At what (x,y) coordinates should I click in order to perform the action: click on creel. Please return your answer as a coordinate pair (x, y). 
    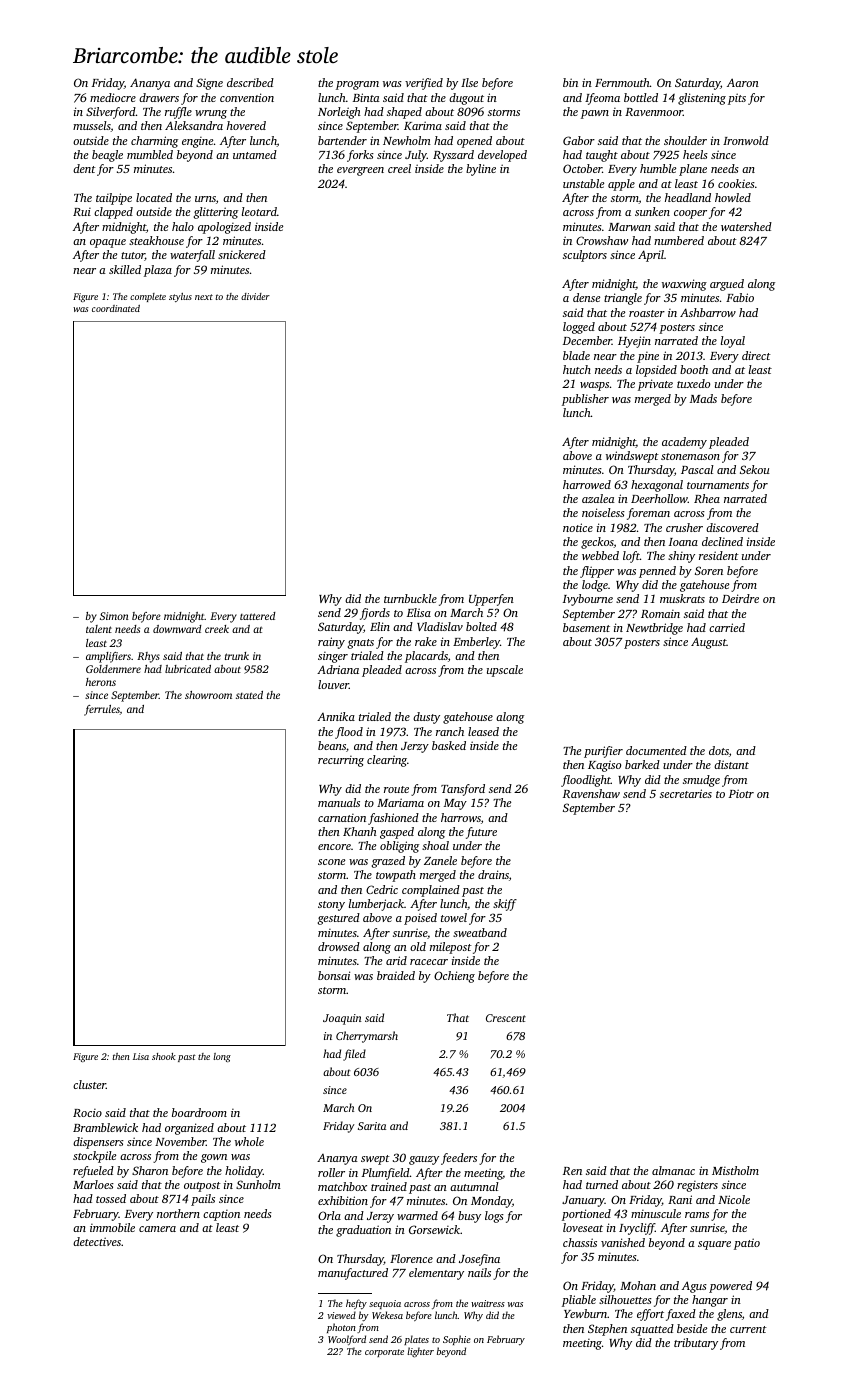
    Looking at the image, I should click on (399, 168).
